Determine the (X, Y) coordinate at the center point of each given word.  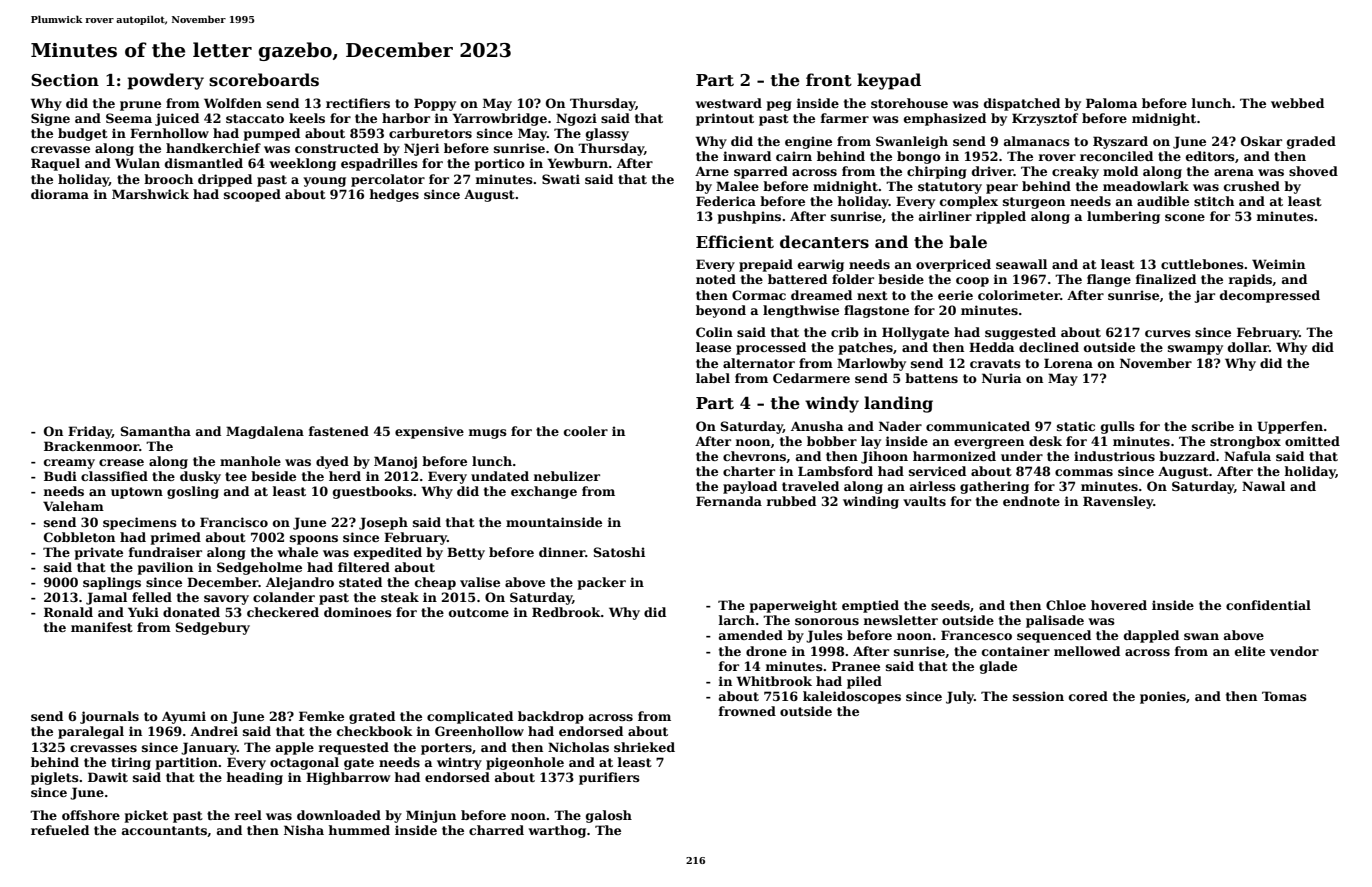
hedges (394, 195)
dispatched (1022, 104)
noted (716, 279)
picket (146, 816)
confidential (1268, 605)
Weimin (1278, 264)
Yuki (143, 612)
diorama (60, 194)
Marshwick (150, 194)
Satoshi (619, 552)
